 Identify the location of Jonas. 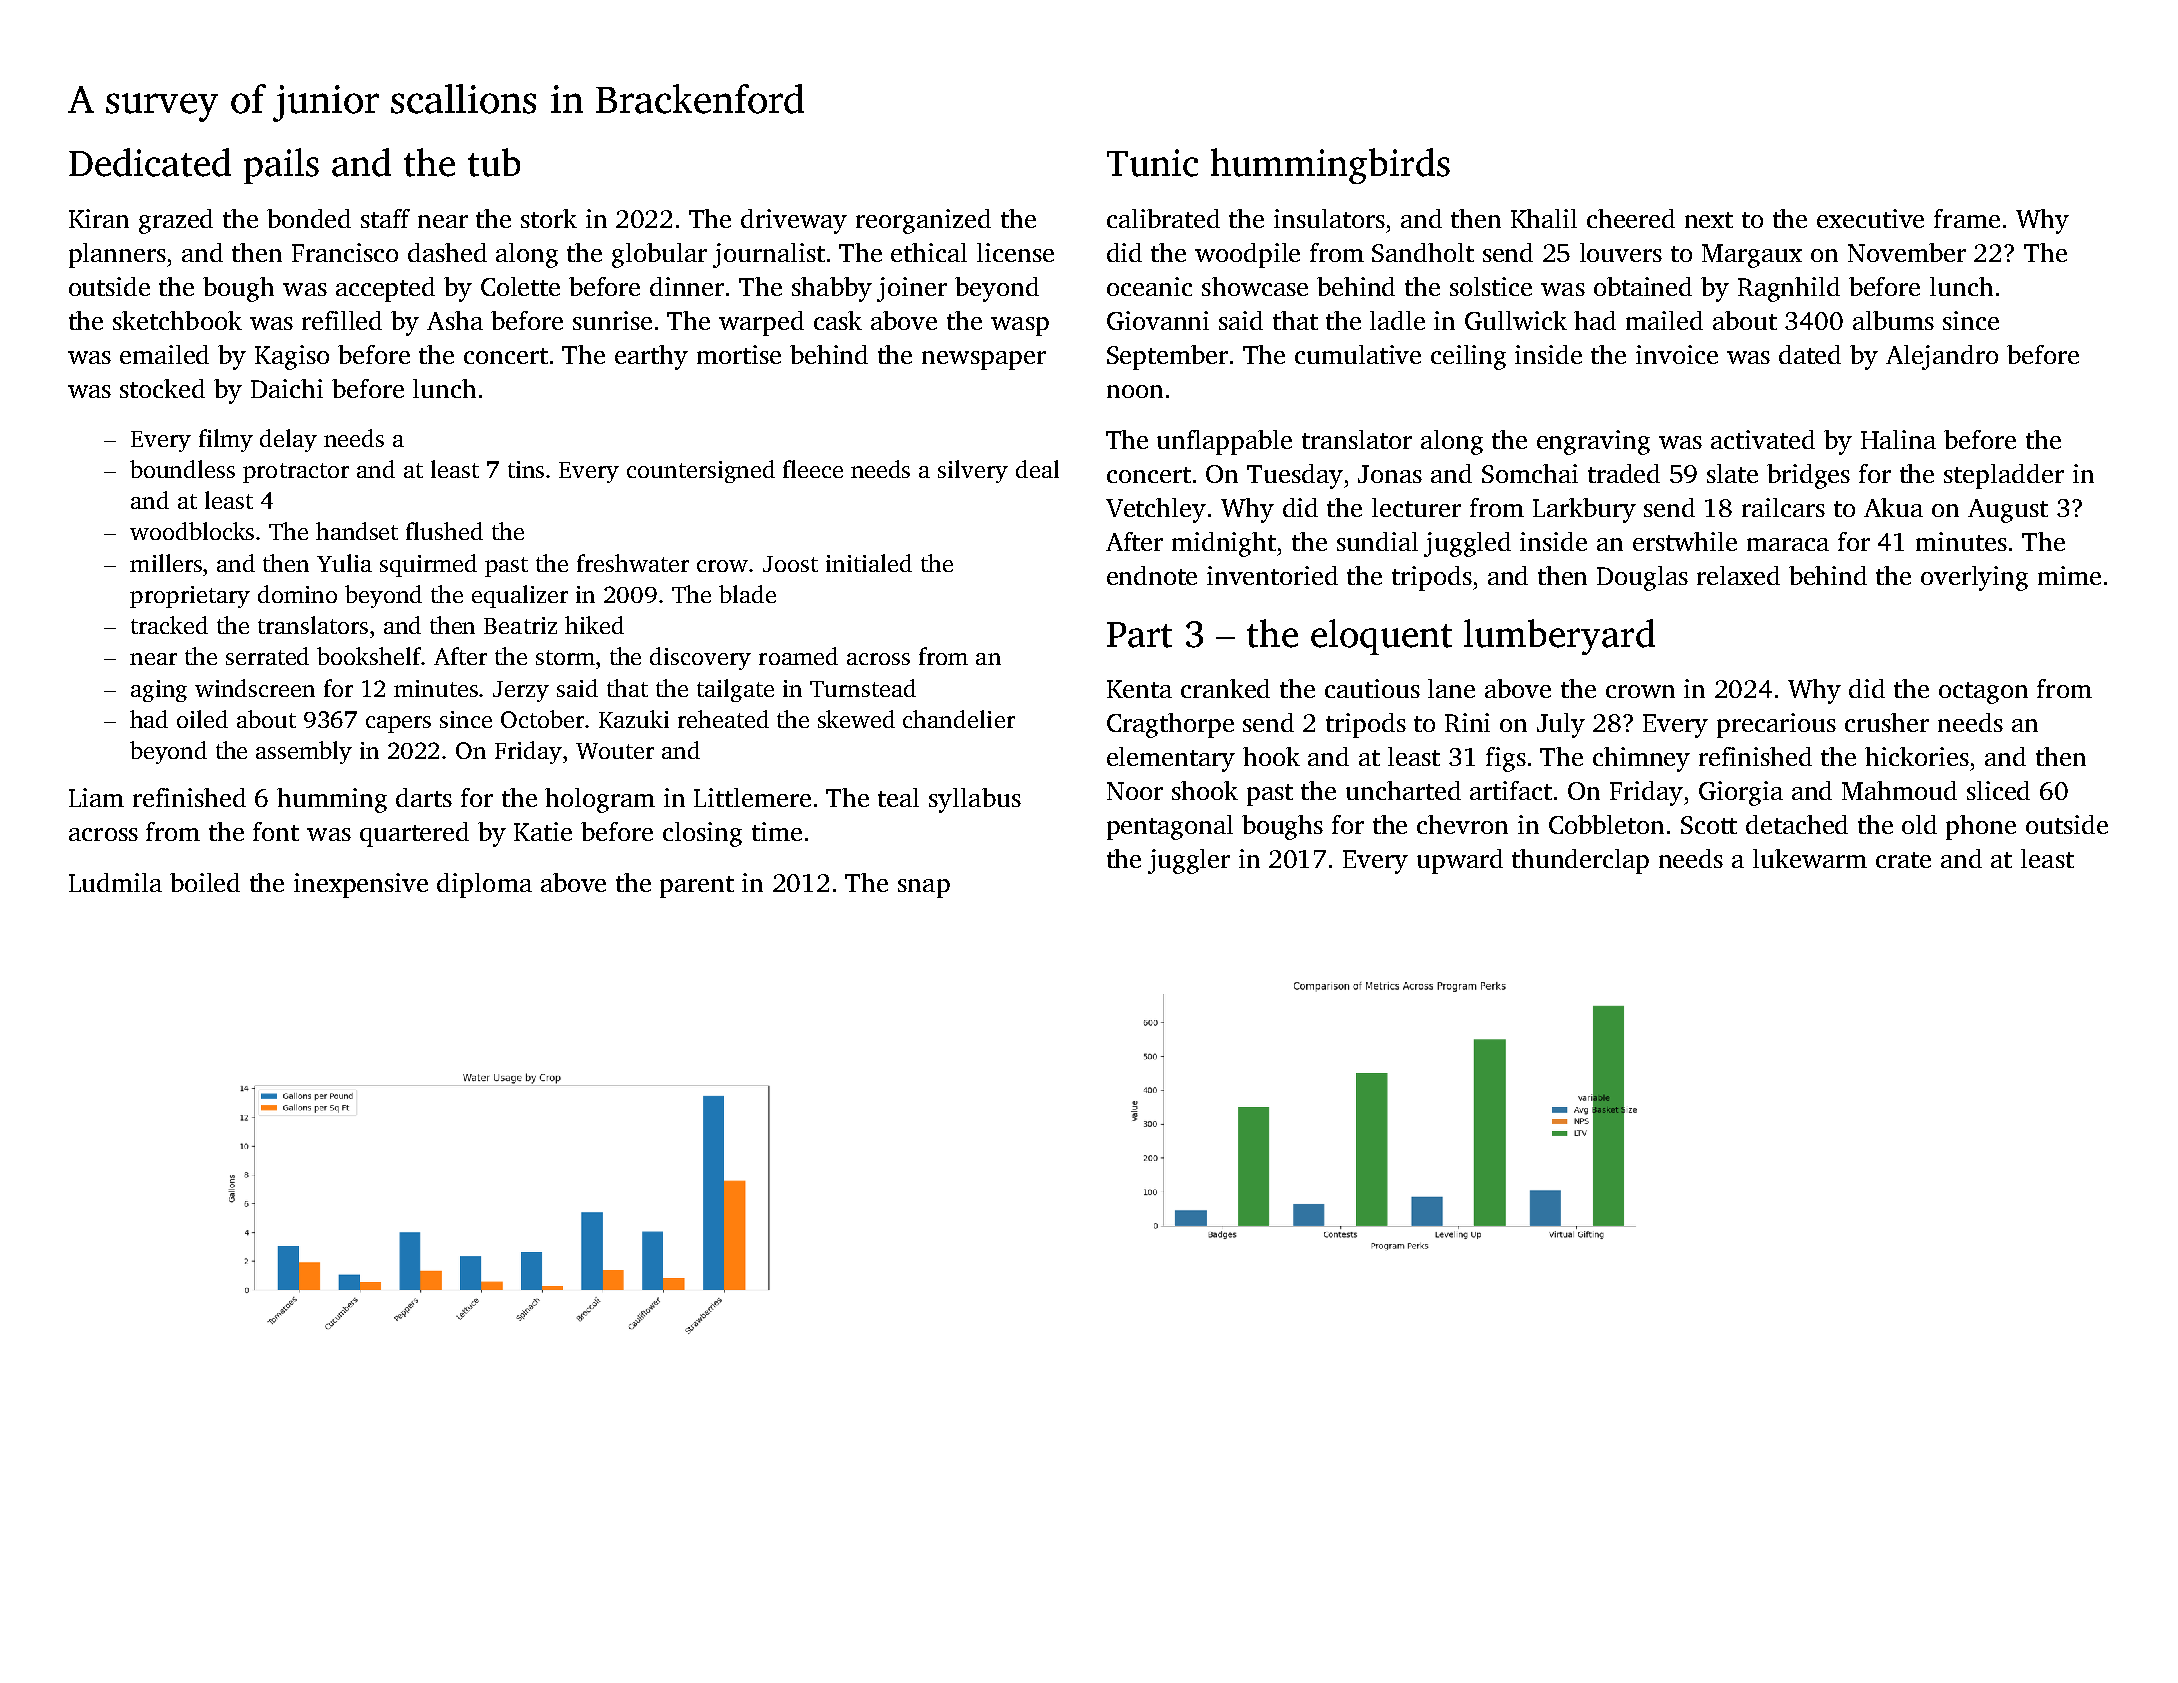
(1390, 474).
